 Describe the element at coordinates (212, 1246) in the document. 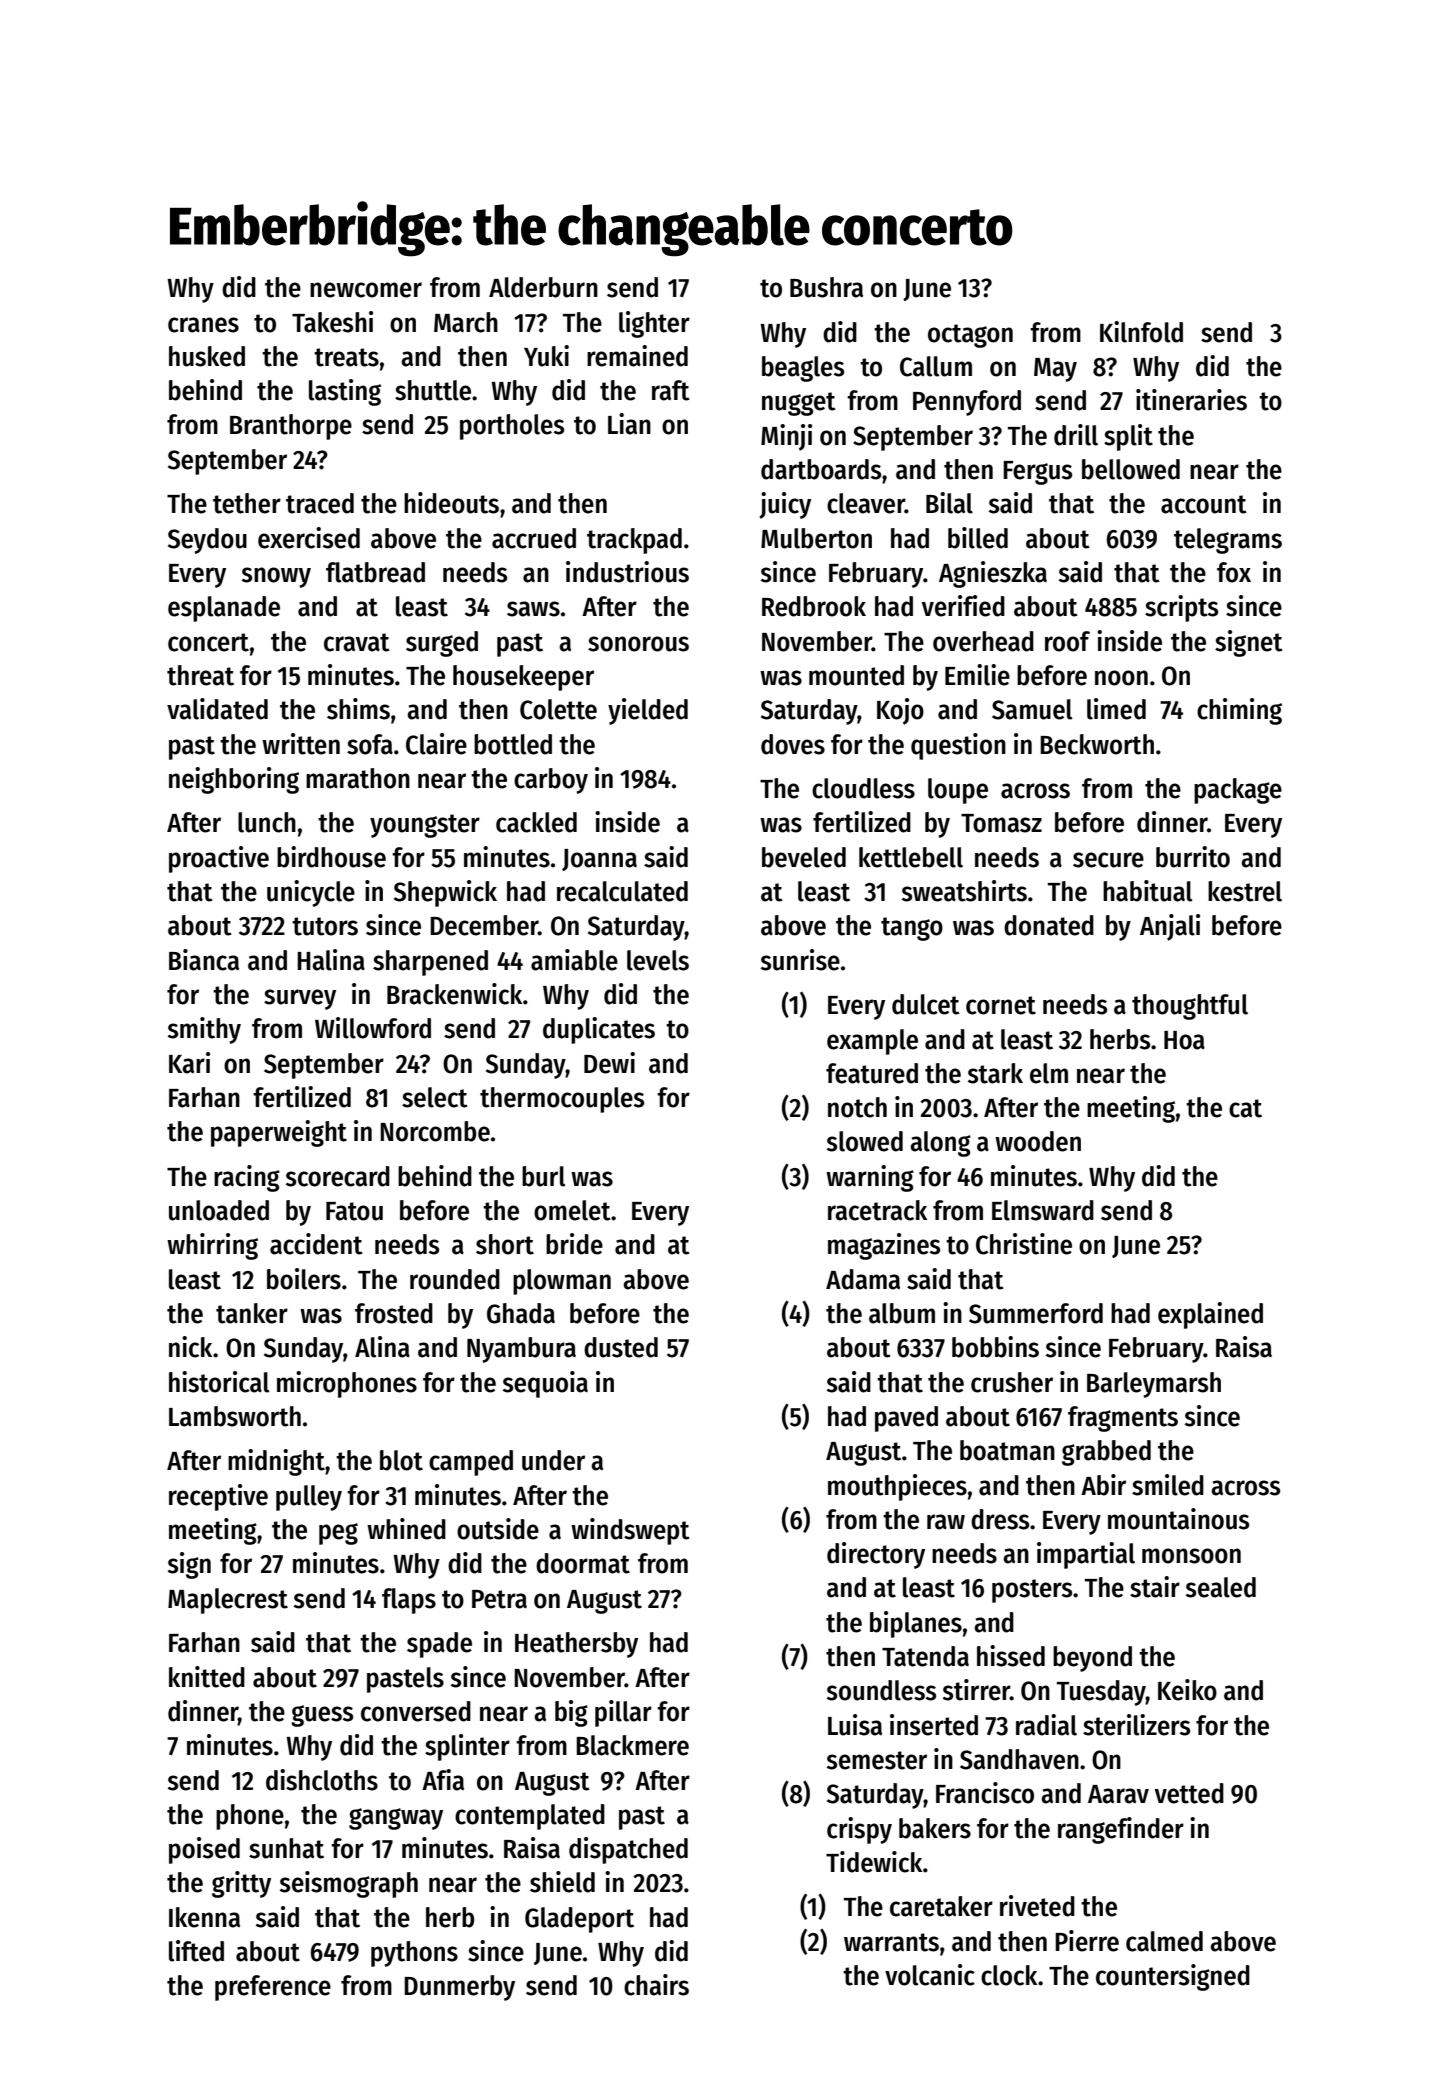

I see `whirring` at that location.
